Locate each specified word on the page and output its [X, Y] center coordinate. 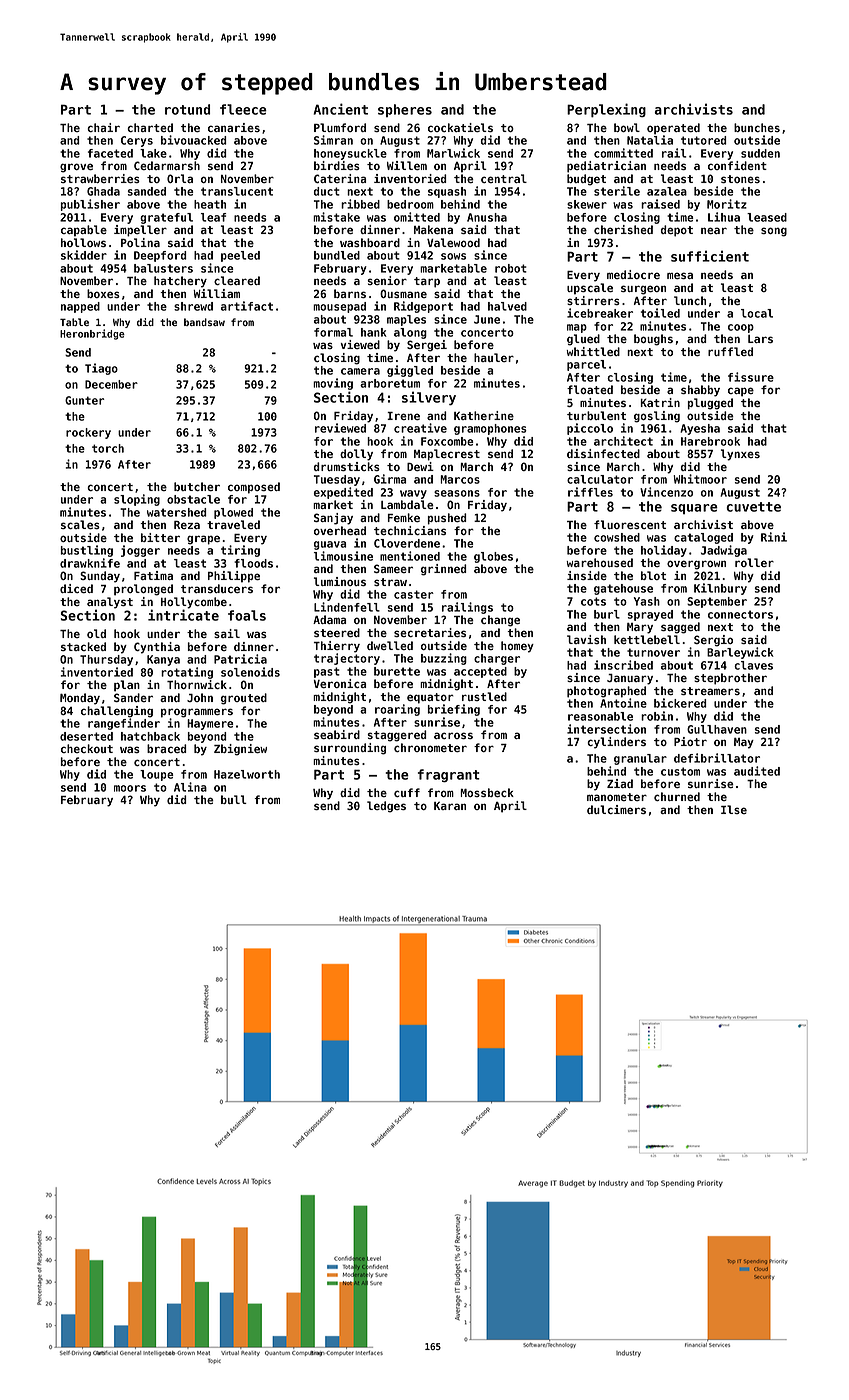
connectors [740, 614]
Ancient [340, 109]
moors [130, 788]
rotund [187, 109]
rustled [484, 696]
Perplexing [606, 110]
